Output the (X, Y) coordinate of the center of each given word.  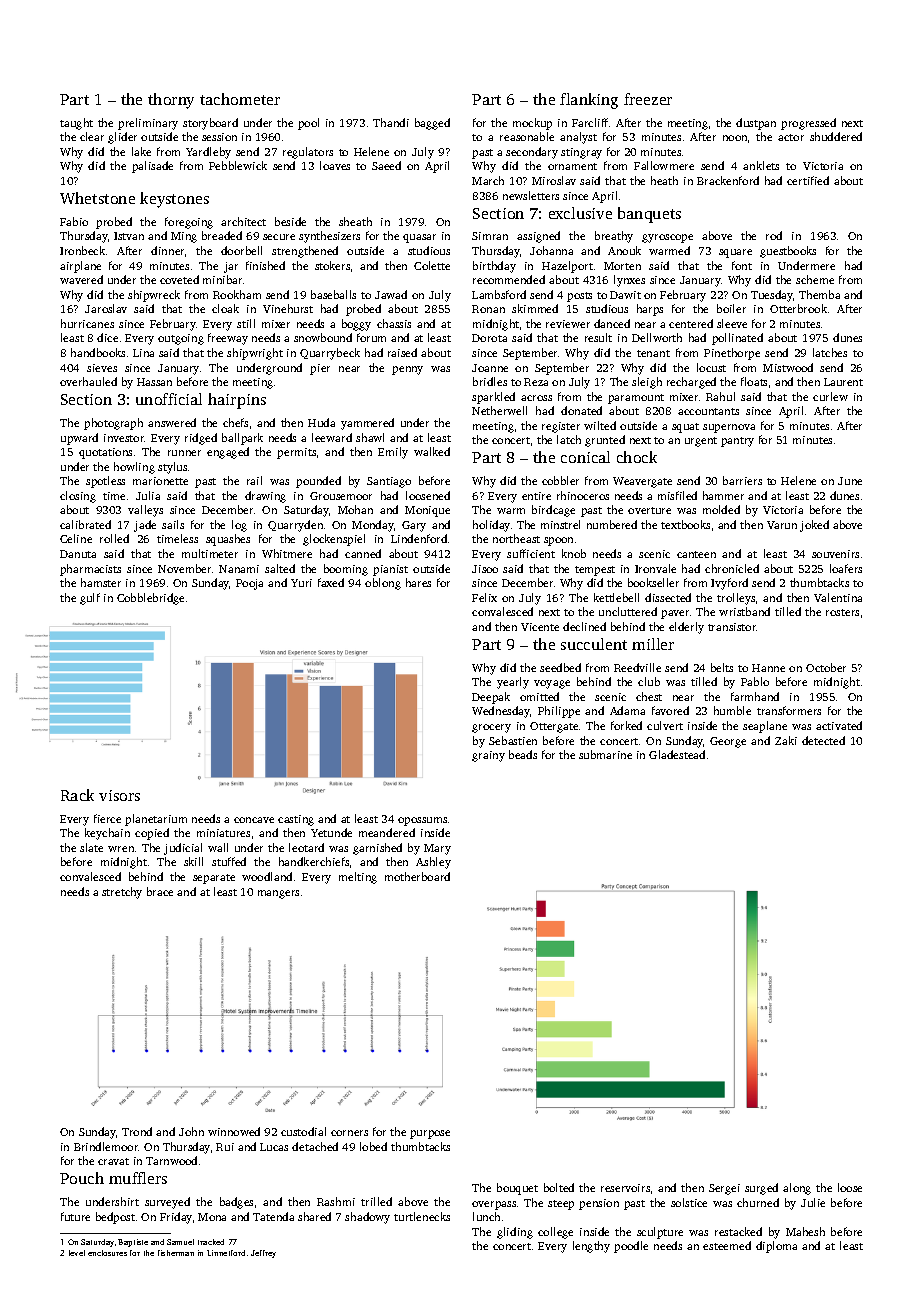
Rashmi (336, 1201)
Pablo (755, 681)
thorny (171, 101)
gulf (90, 599)
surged (761, 1189)
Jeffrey (263, 1254)
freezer (648, 99)
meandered (387, 832)
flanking (589, 101)
